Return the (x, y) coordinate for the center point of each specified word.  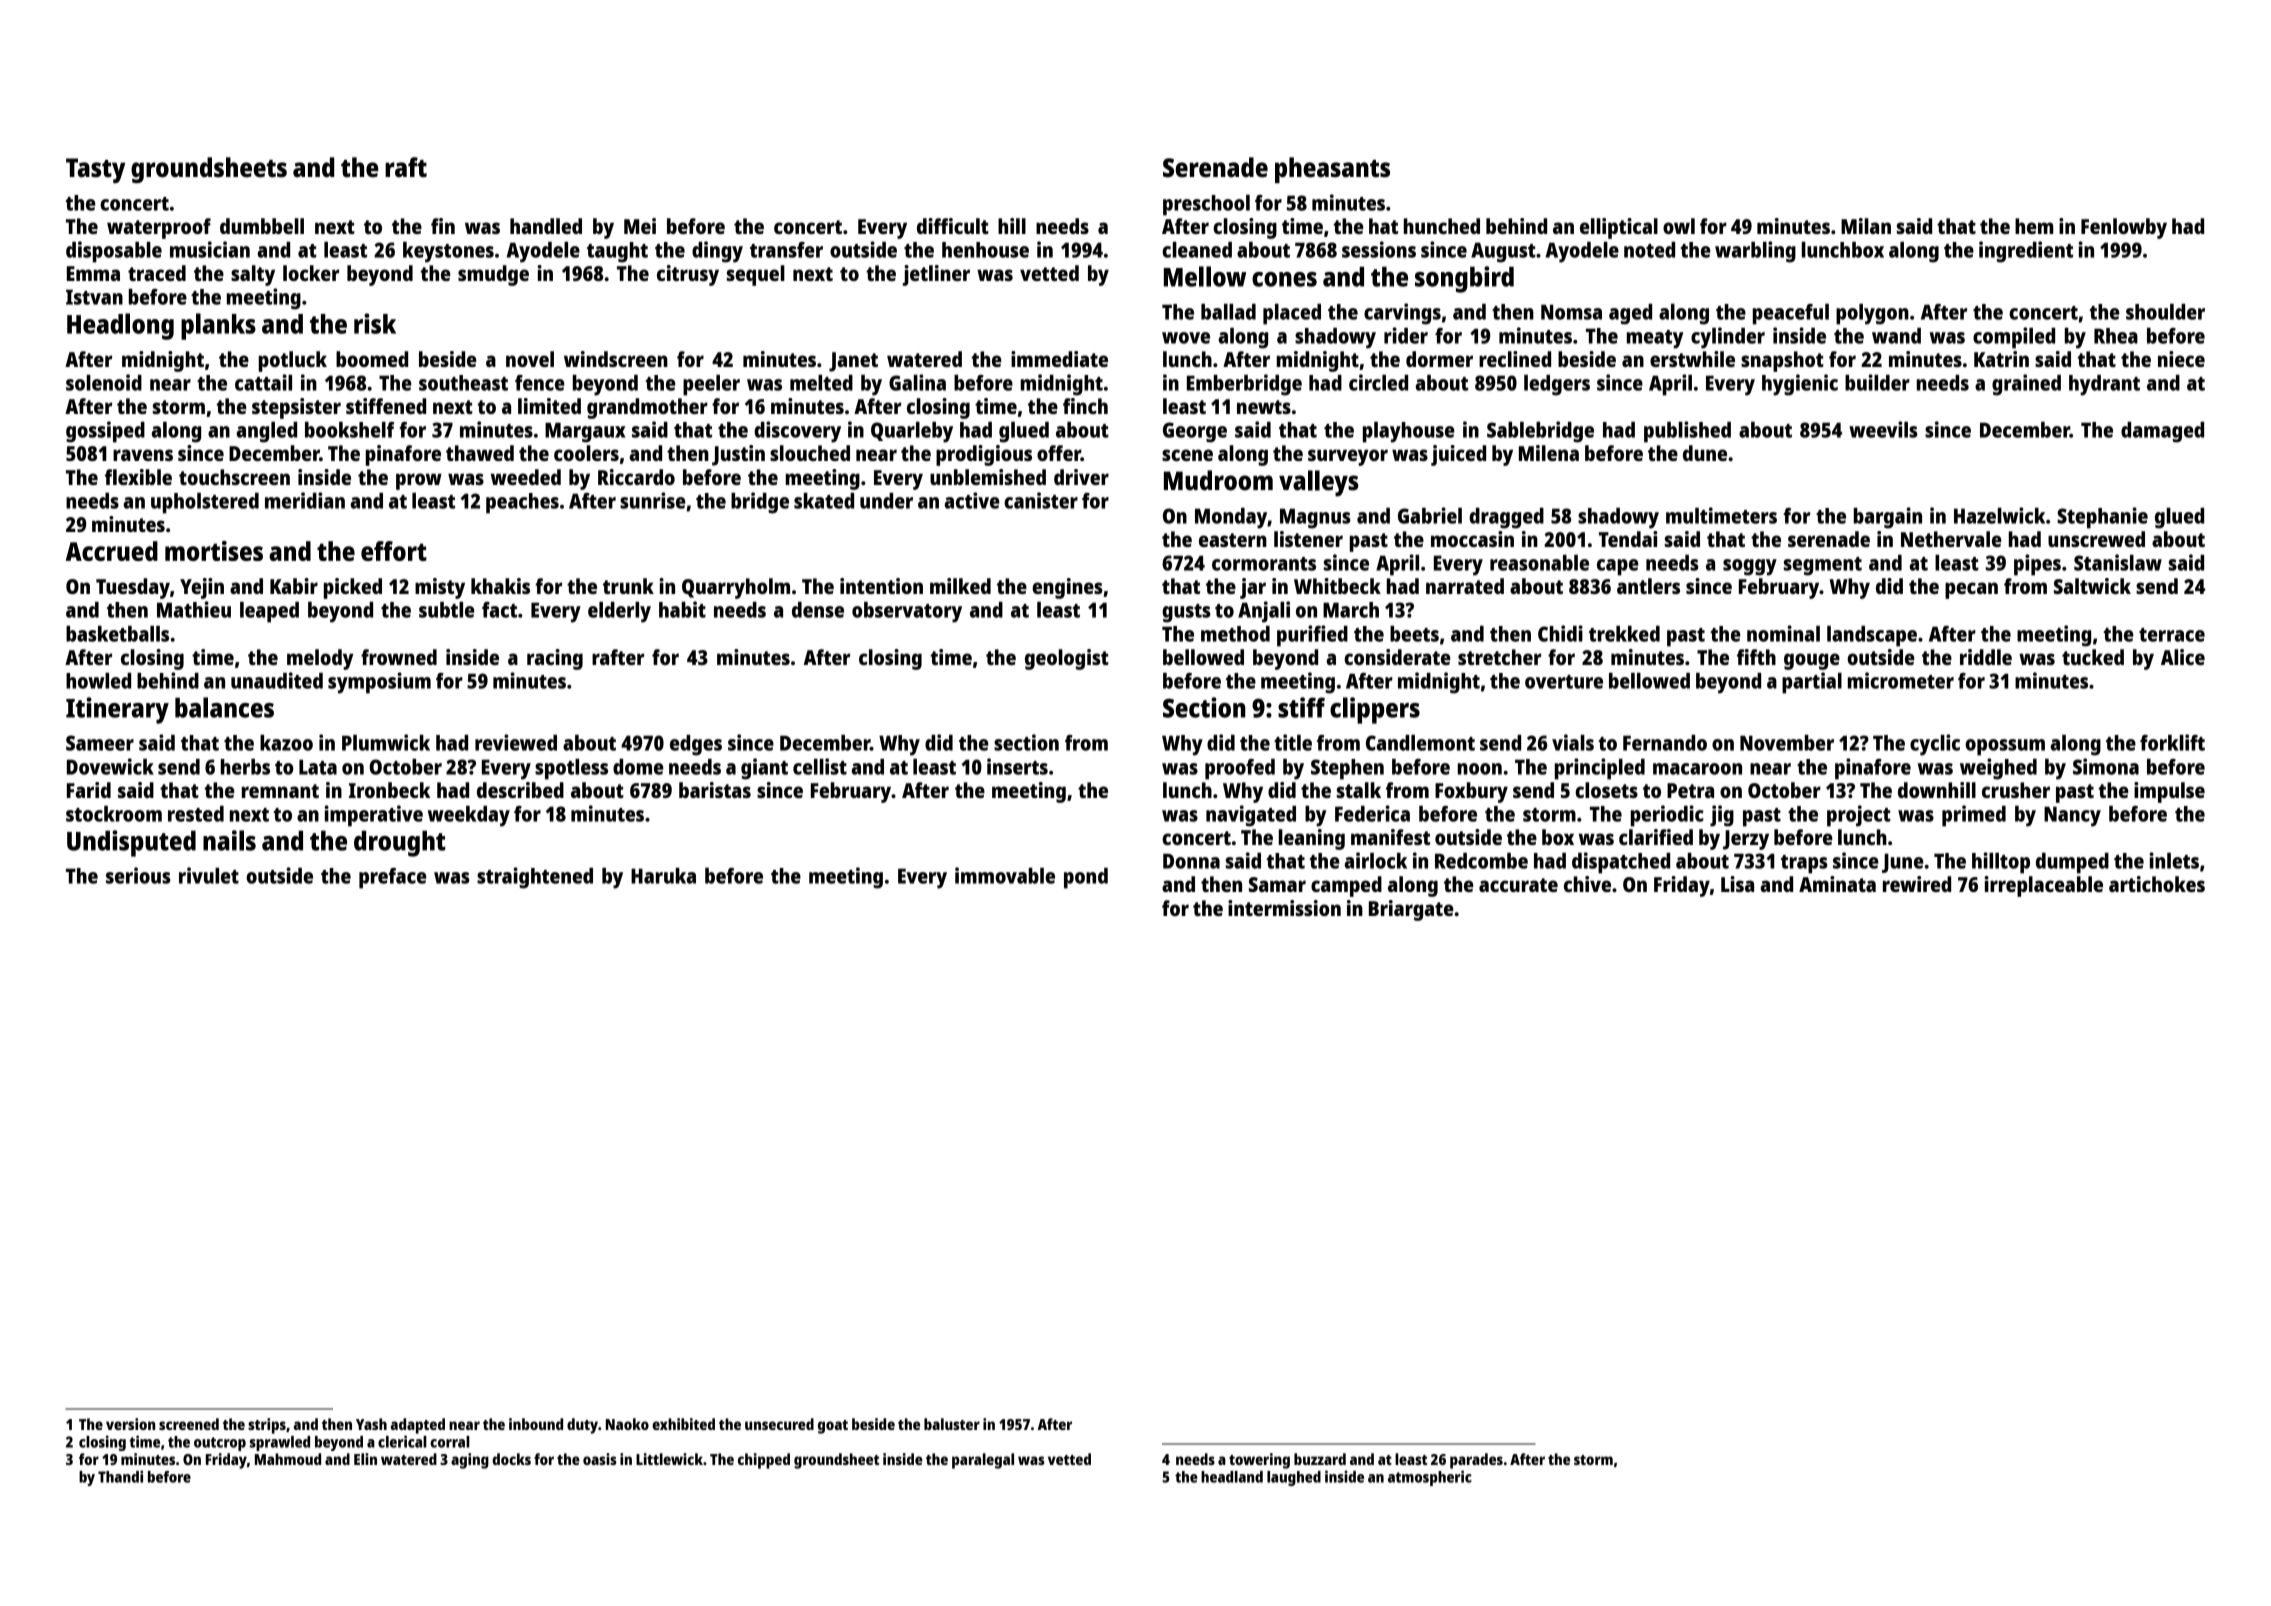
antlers (1648, 586)
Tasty (95, 170)
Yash (371, 1424)
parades (1476, 1461)
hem (2034, 226)
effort (394, 551)
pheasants (1332, 170)
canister (1041, 500)
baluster (952, 1424)
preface (393, 878)
